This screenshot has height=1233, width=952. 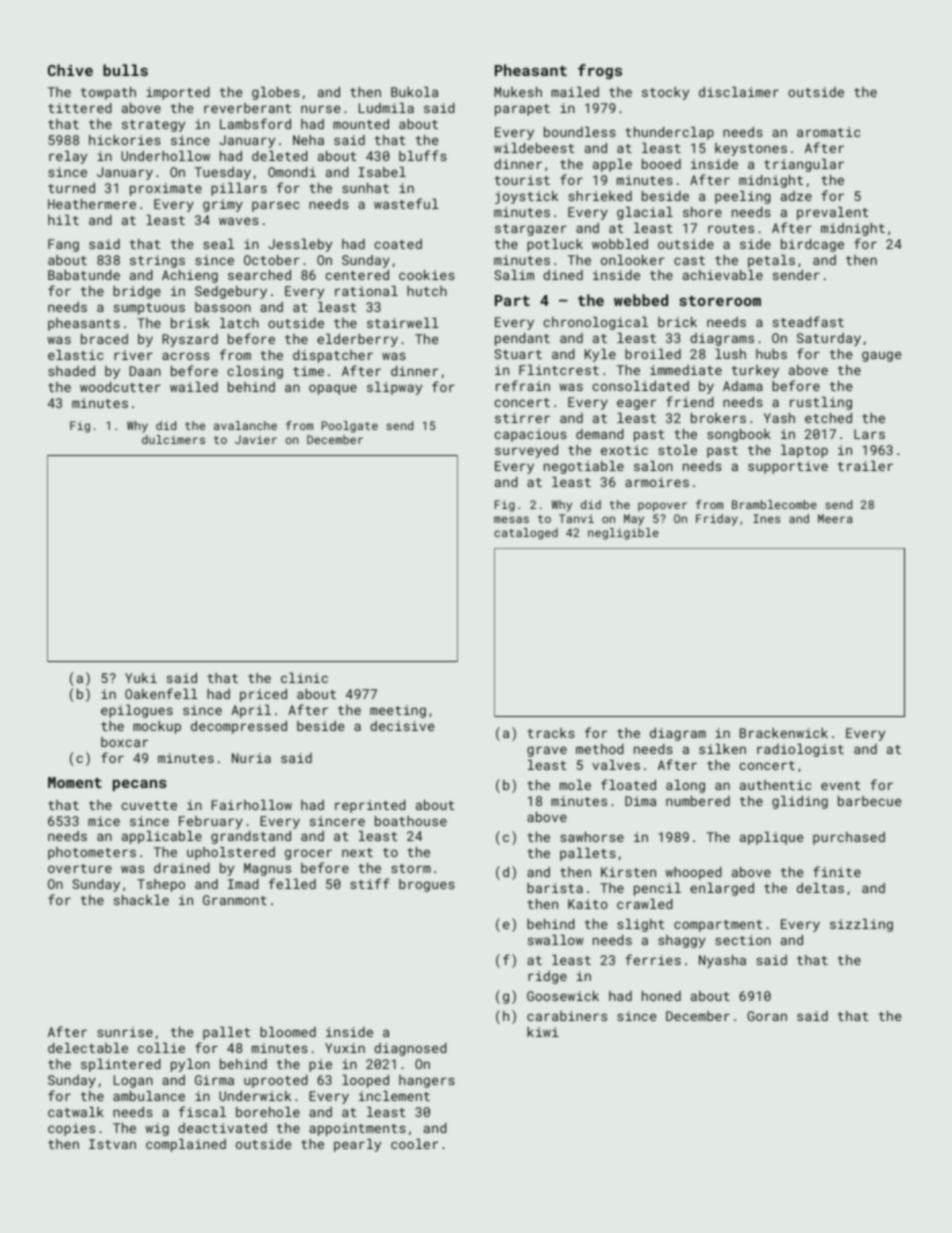 What do you see at coordinates (526, 534) in the screenshot?
I see `cataloged` at bounding box center [526, 534].
